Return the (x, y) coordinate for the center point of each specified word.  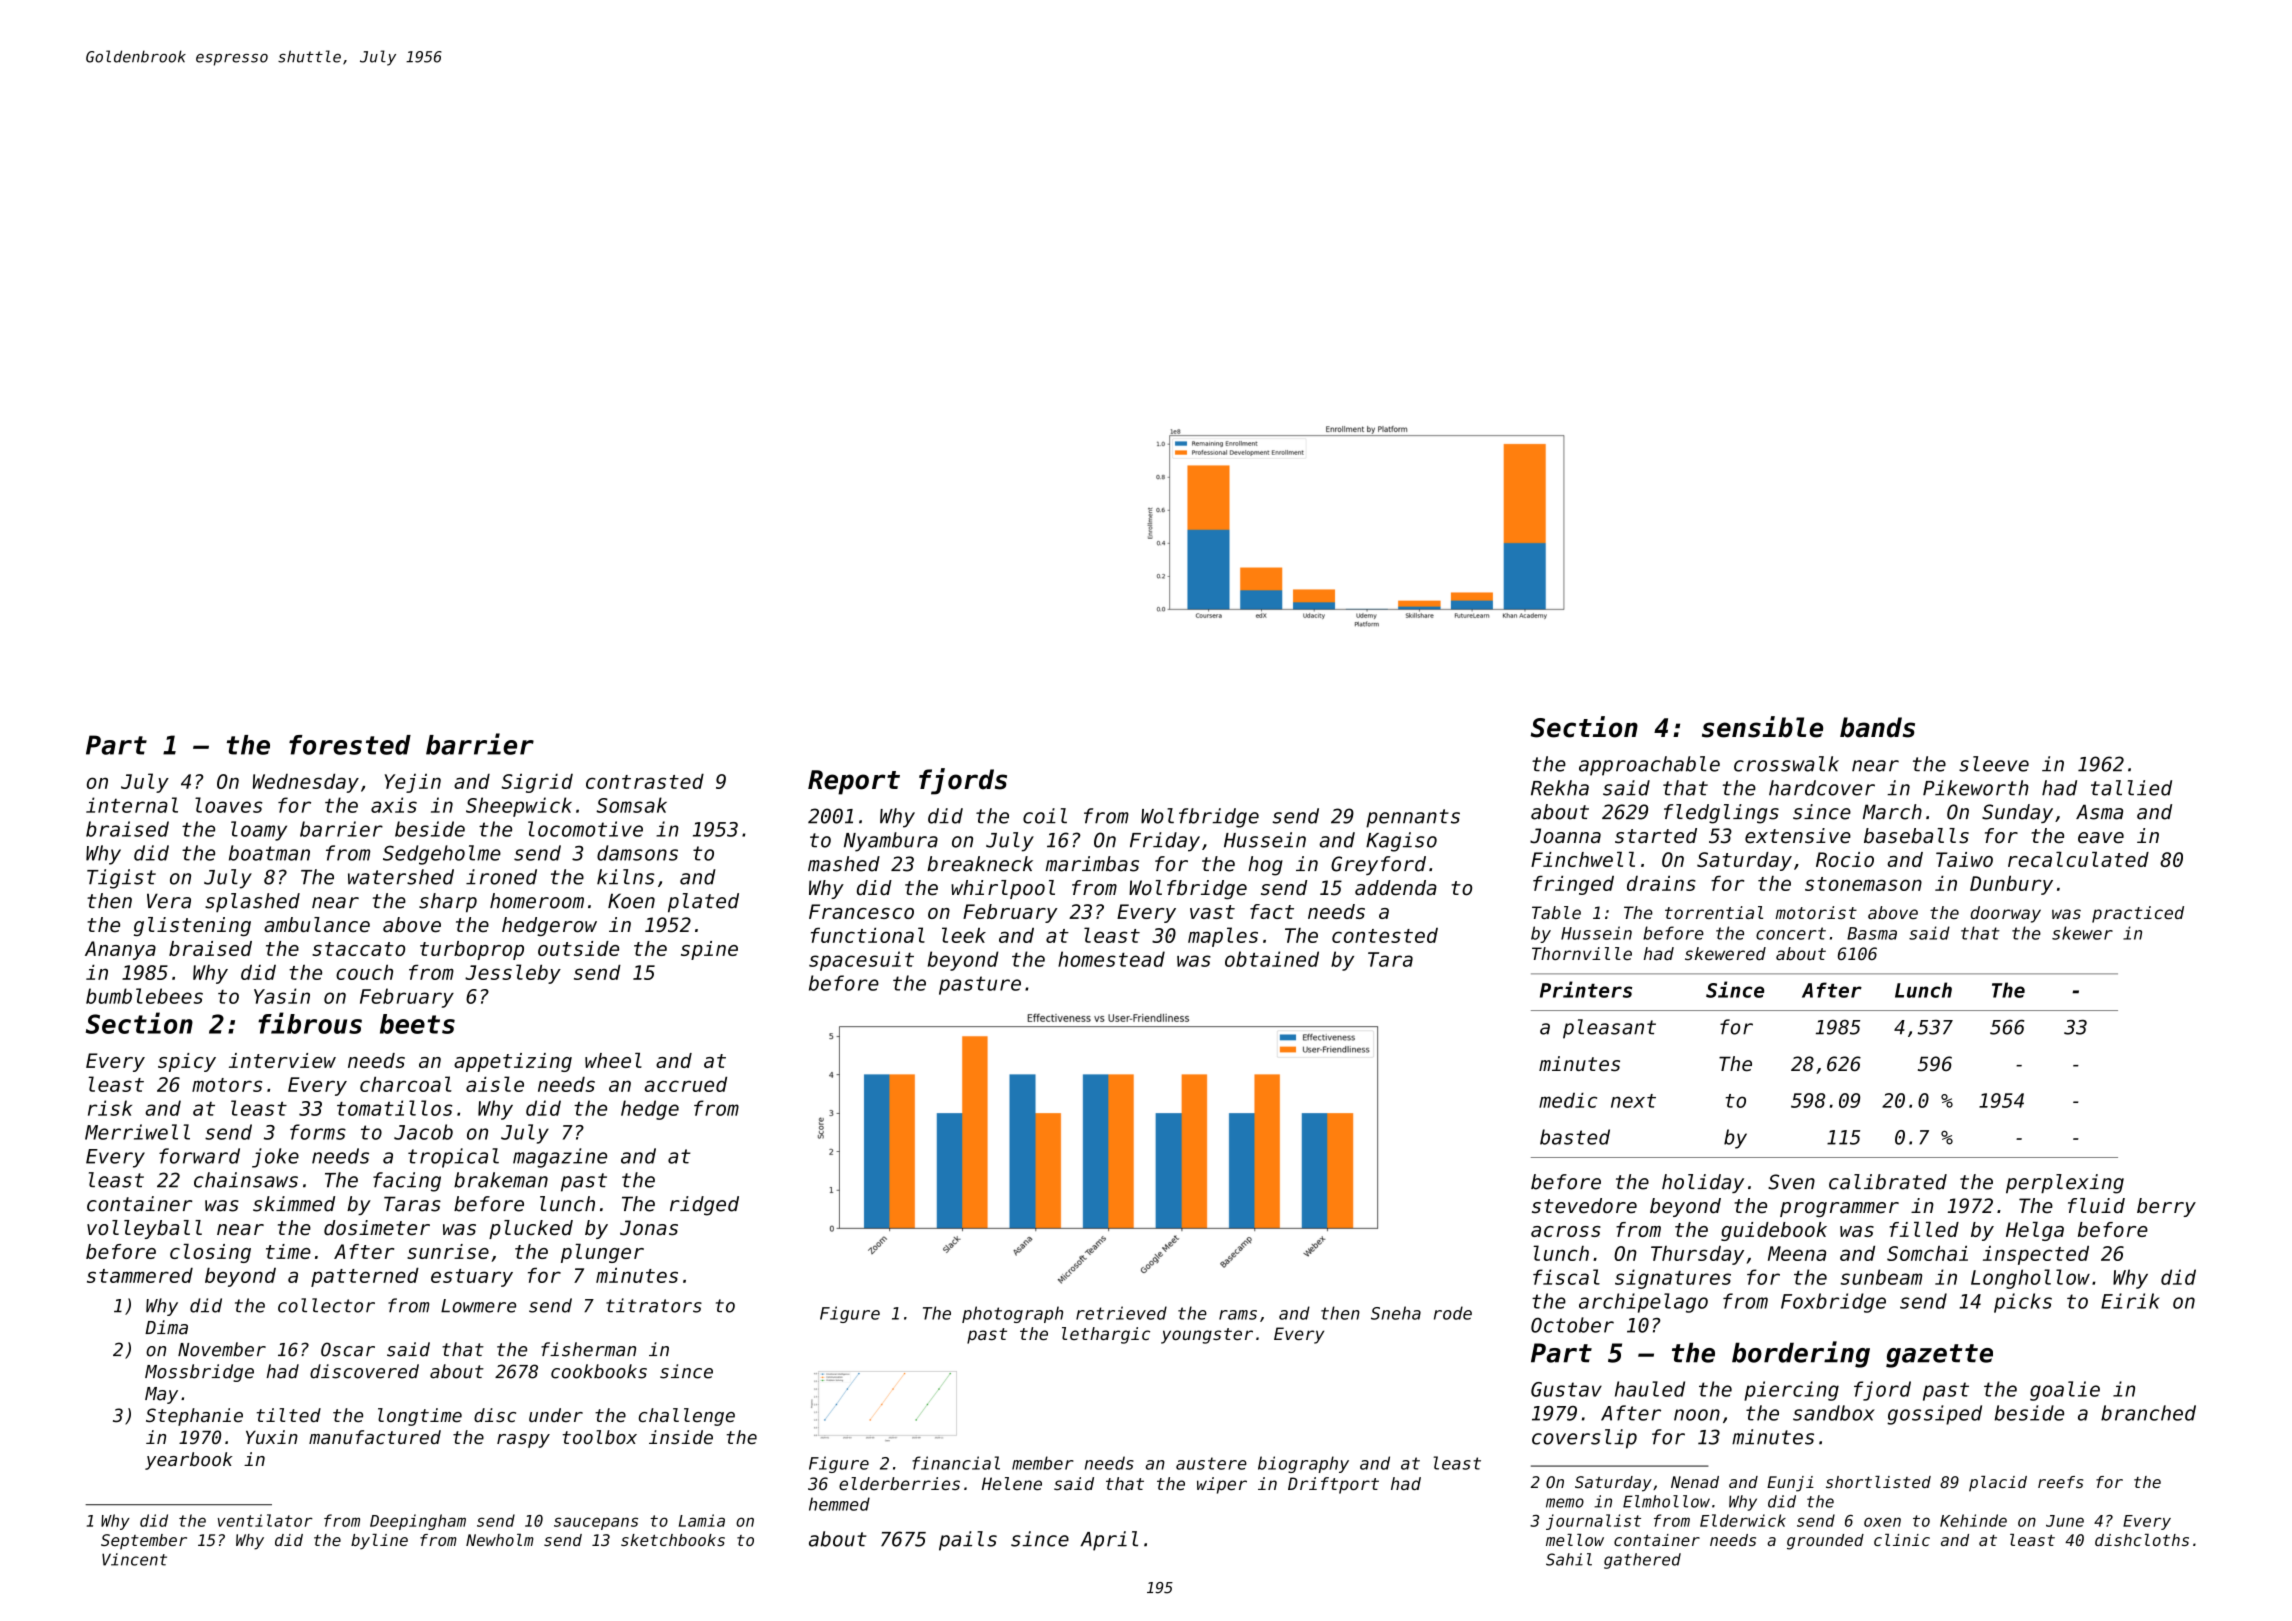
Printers (1586, 989)
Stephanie (194, 1417)
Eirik (2130, 1301)
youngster (1207, 1336)
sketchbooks (673, 1540)
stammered (140, 1275)
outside (578, 948)
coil (1045, 816)
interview (282, 1060)
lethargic (1106, 1335)
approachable (1649, 766)
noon (1697, 1415)
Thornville (1582, 953)
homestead (1111, 959)
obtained (1272, 959)
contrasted (645, 781)
